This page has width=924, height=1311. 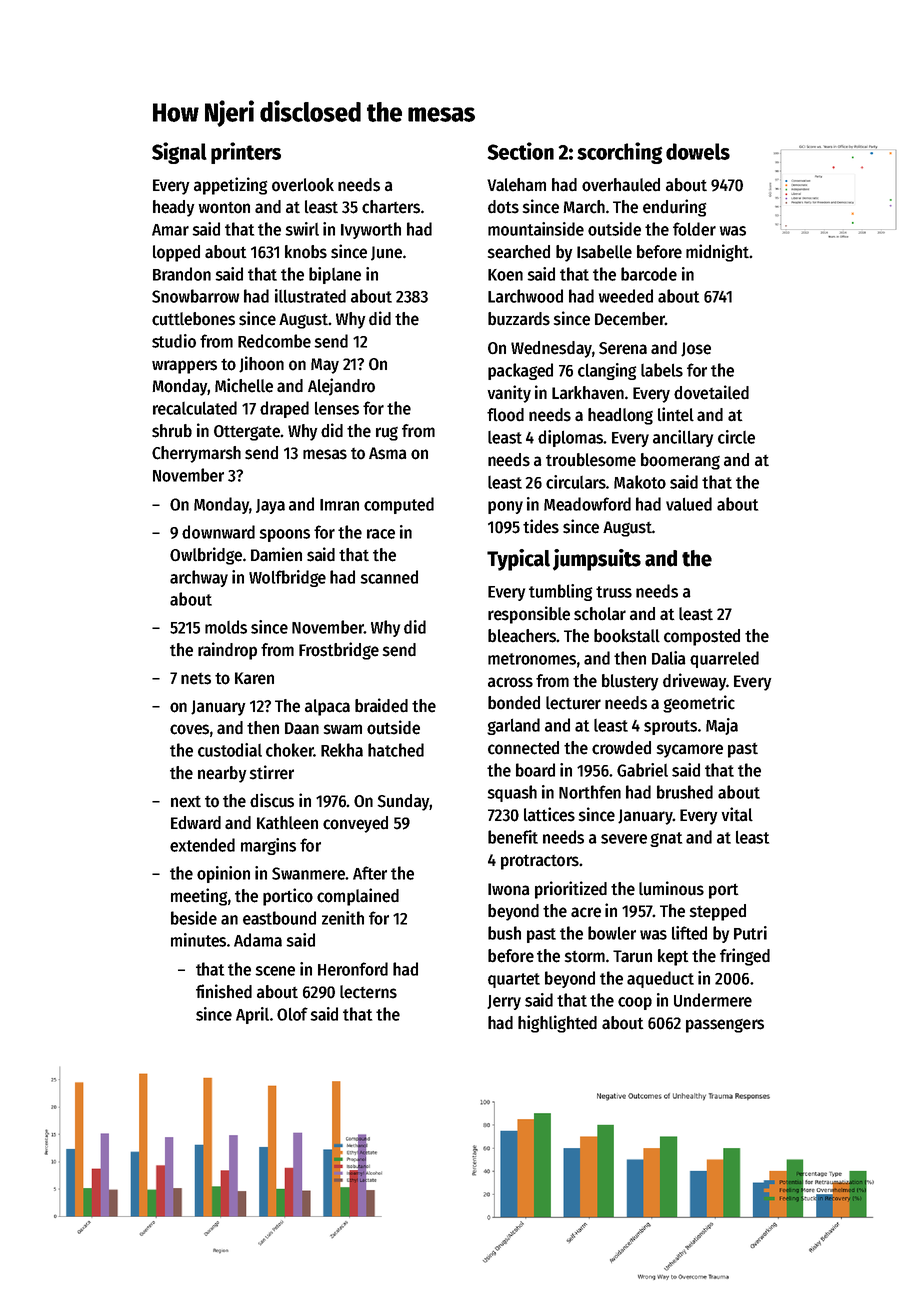 What do you see at coordinates (519, 319) in the page?
I see `buzzards` at bounding box center [519, 319].
